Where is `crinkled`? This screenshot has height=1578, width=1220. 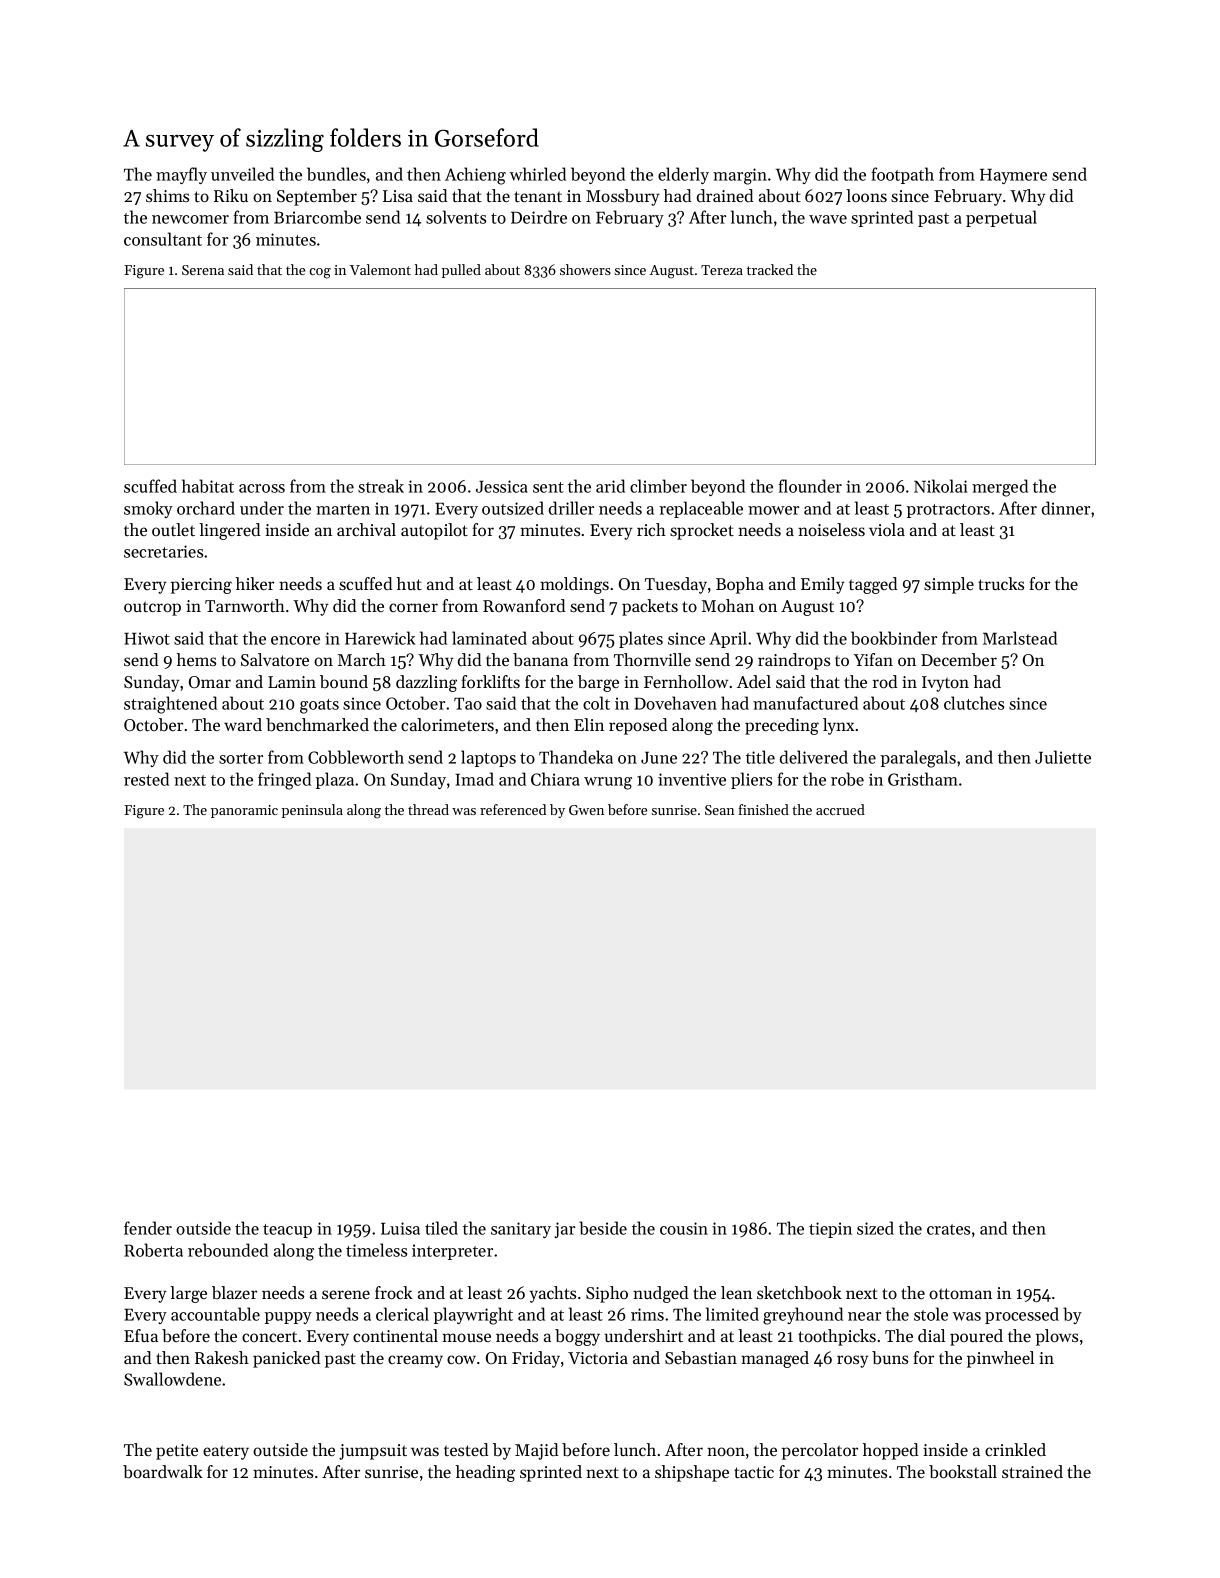 crinkled is located at coordinates (1015, 1449).
